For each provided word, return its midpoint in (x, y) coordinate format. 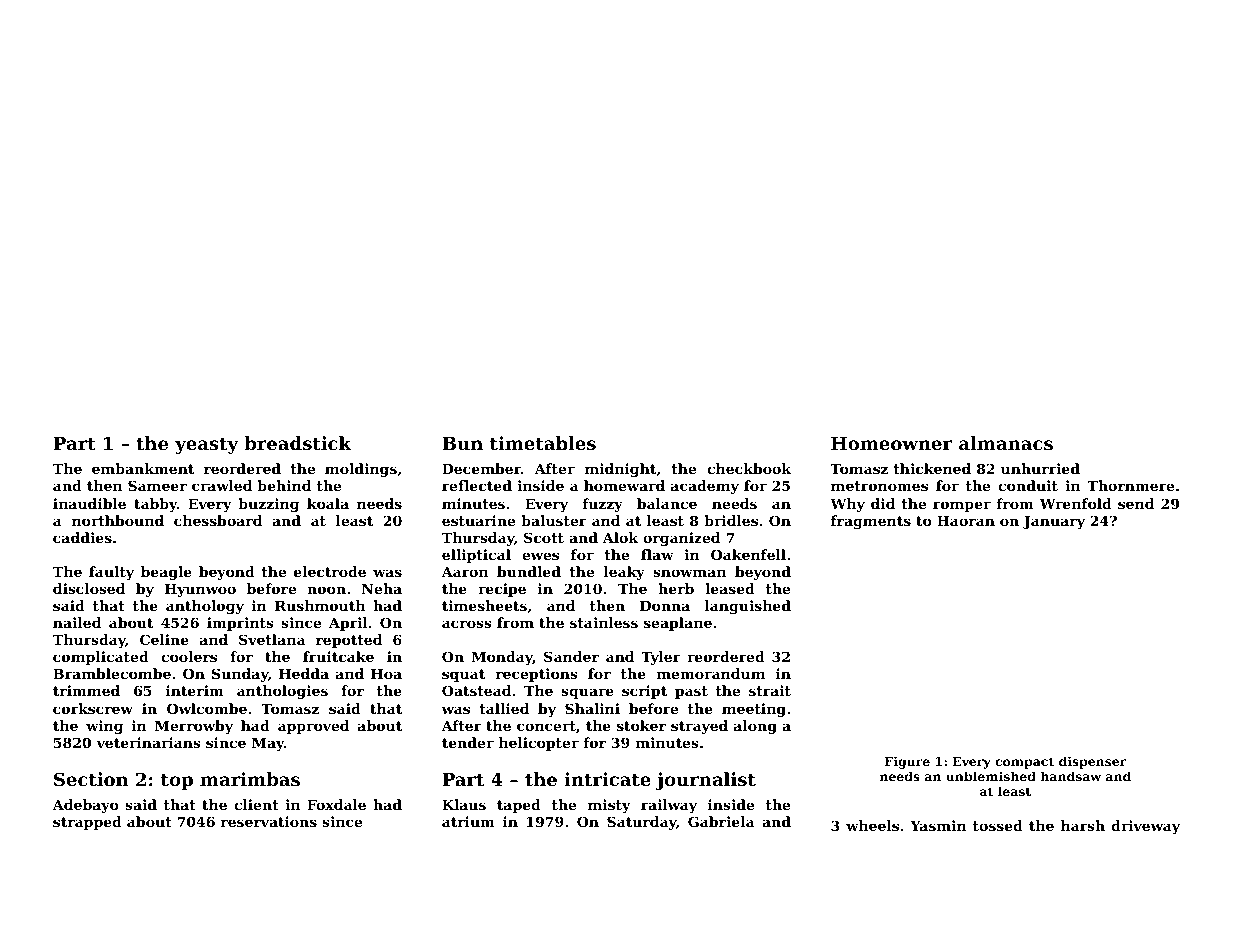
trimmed (86, 690)
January (1054, 522)
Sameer (157, 485)
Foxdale (336, 804)
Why (847, 505)
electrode (330, 571)
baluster (554, 520)
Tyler (661, 658)
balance (667, 503)
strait (770, 690)
